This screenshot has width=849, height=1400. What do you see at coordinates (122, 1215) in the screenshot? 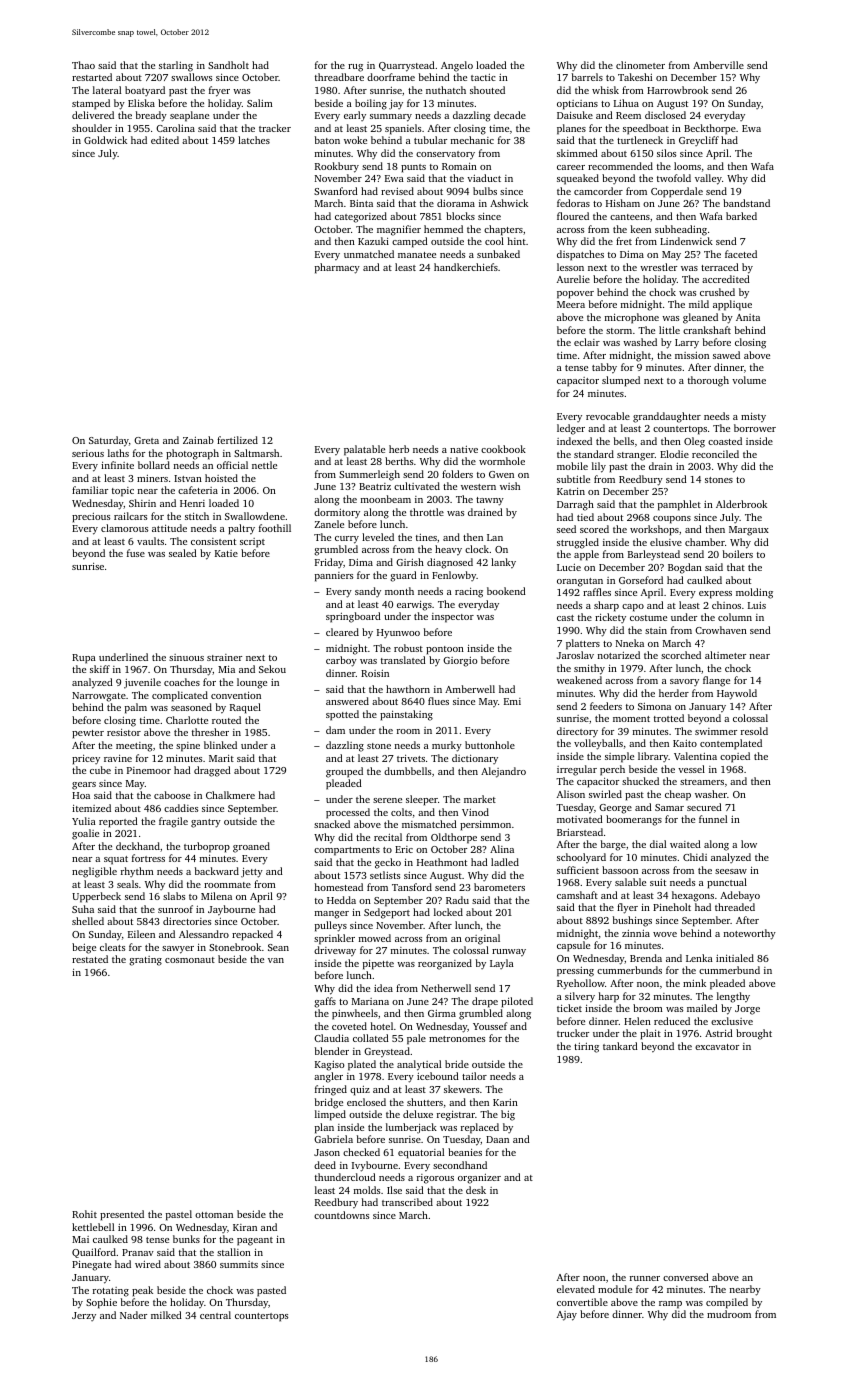
I see `presented` at bounding box center [122, 1215].
